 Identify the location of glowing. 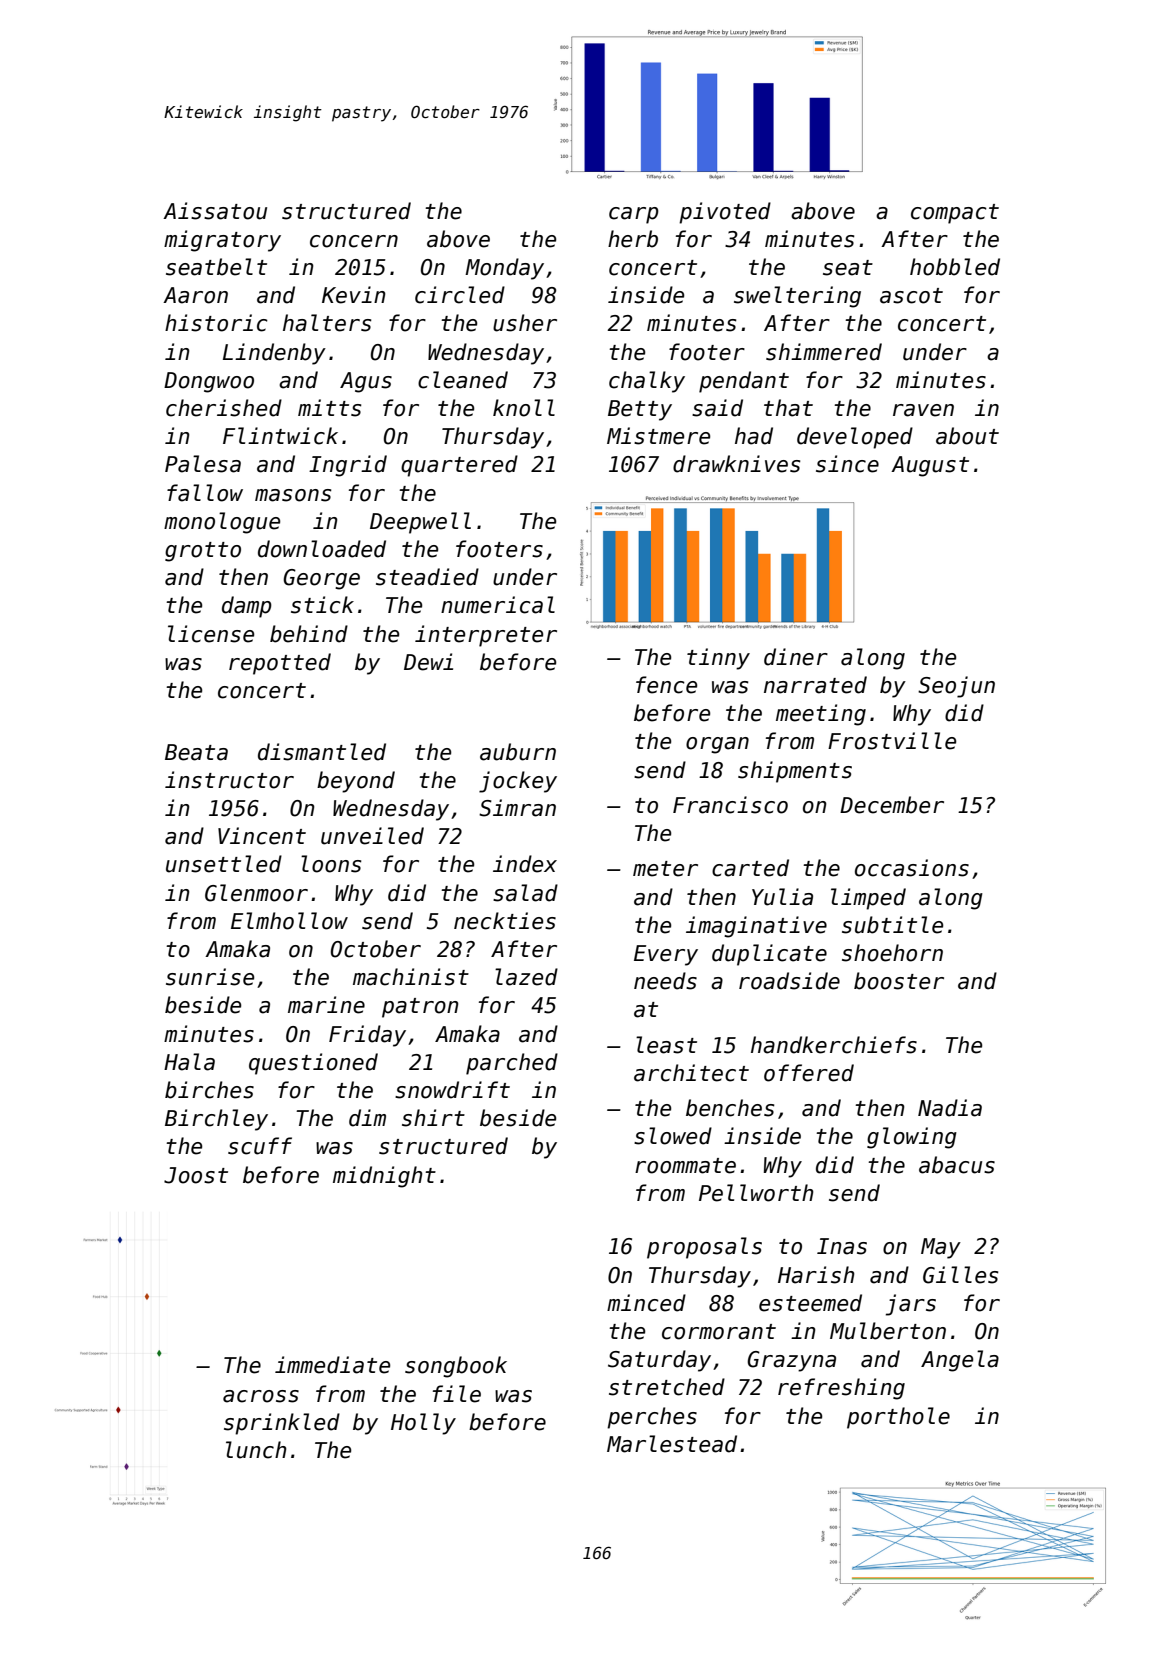
(912, 1138).
